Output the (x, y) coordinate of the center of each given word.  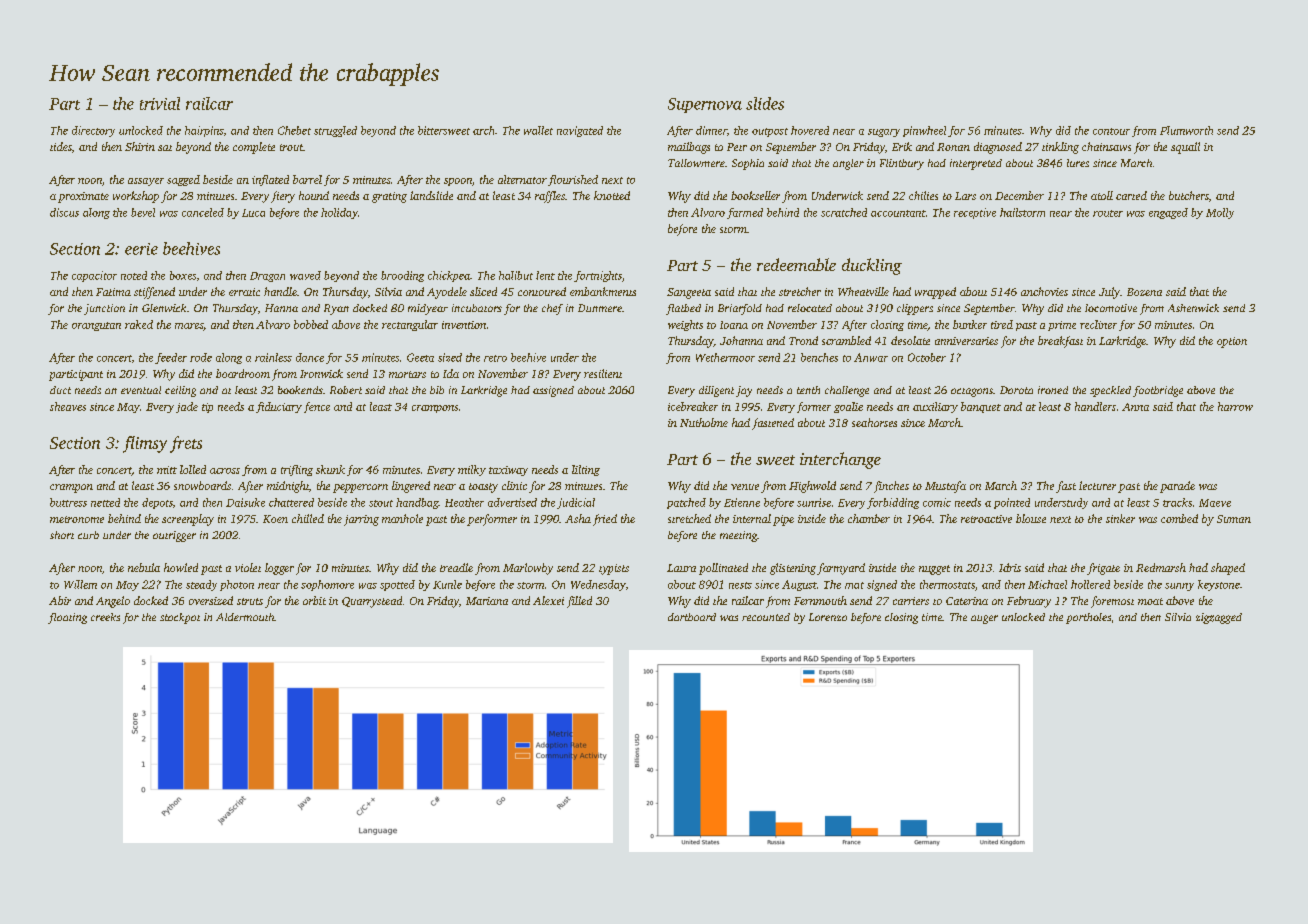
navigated (580, 131)
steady (201, 585)
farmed (745, 213)
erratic (244, 292)
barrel (307, 179)
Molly (1220, 213)
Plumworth (1186, 130)
